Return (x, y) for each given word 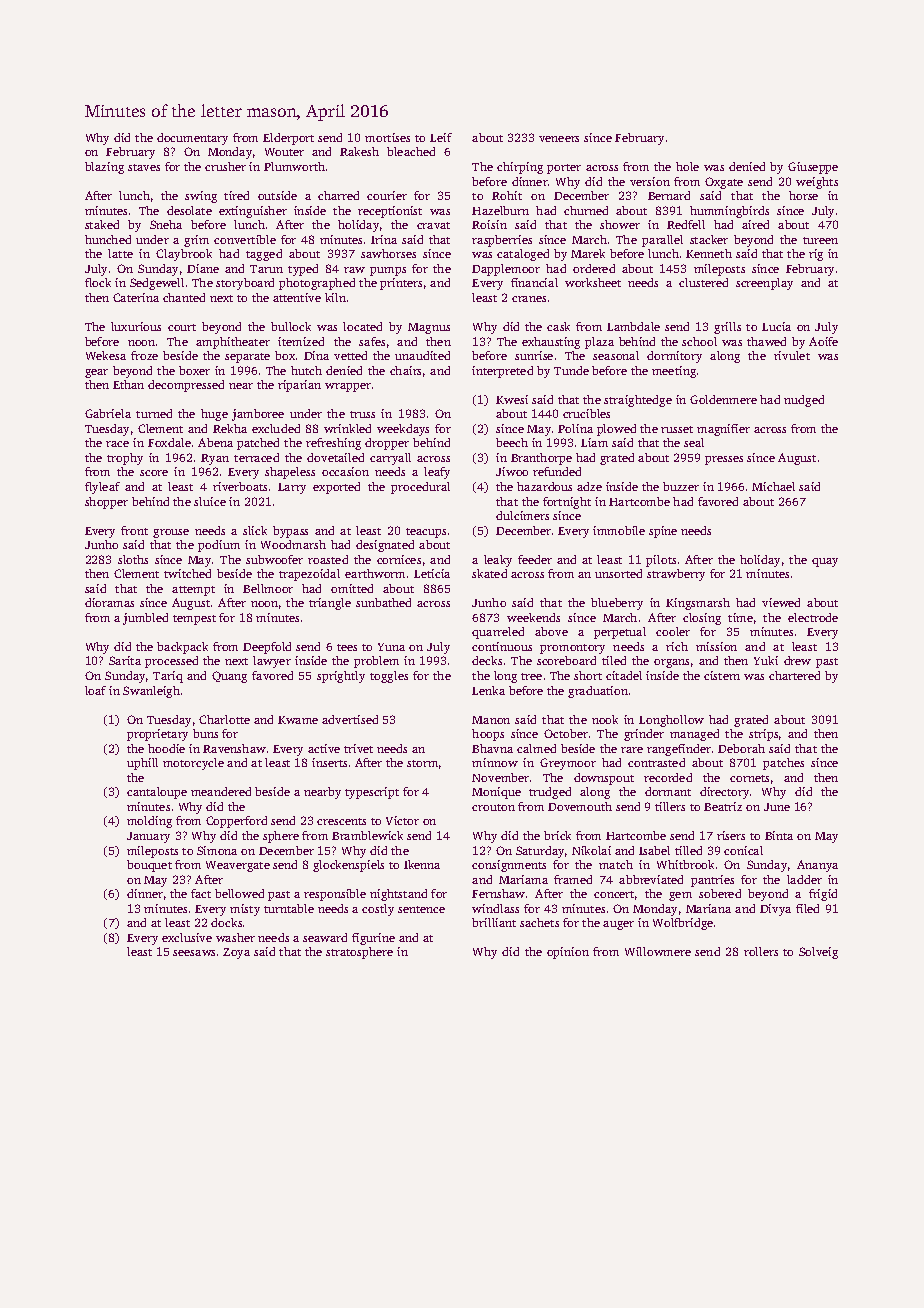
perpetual (620, 633)
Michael (773, 486)
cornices (399, 559)
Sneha (166, 224)
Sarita (125, 660)
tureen (820, 240)
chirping (520, 168)
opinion (568, 953)
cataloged (523, 255)
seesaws (194, 953)
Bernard (669, 195)
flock (98, 282)
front (134, 530)
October (566, 733)
